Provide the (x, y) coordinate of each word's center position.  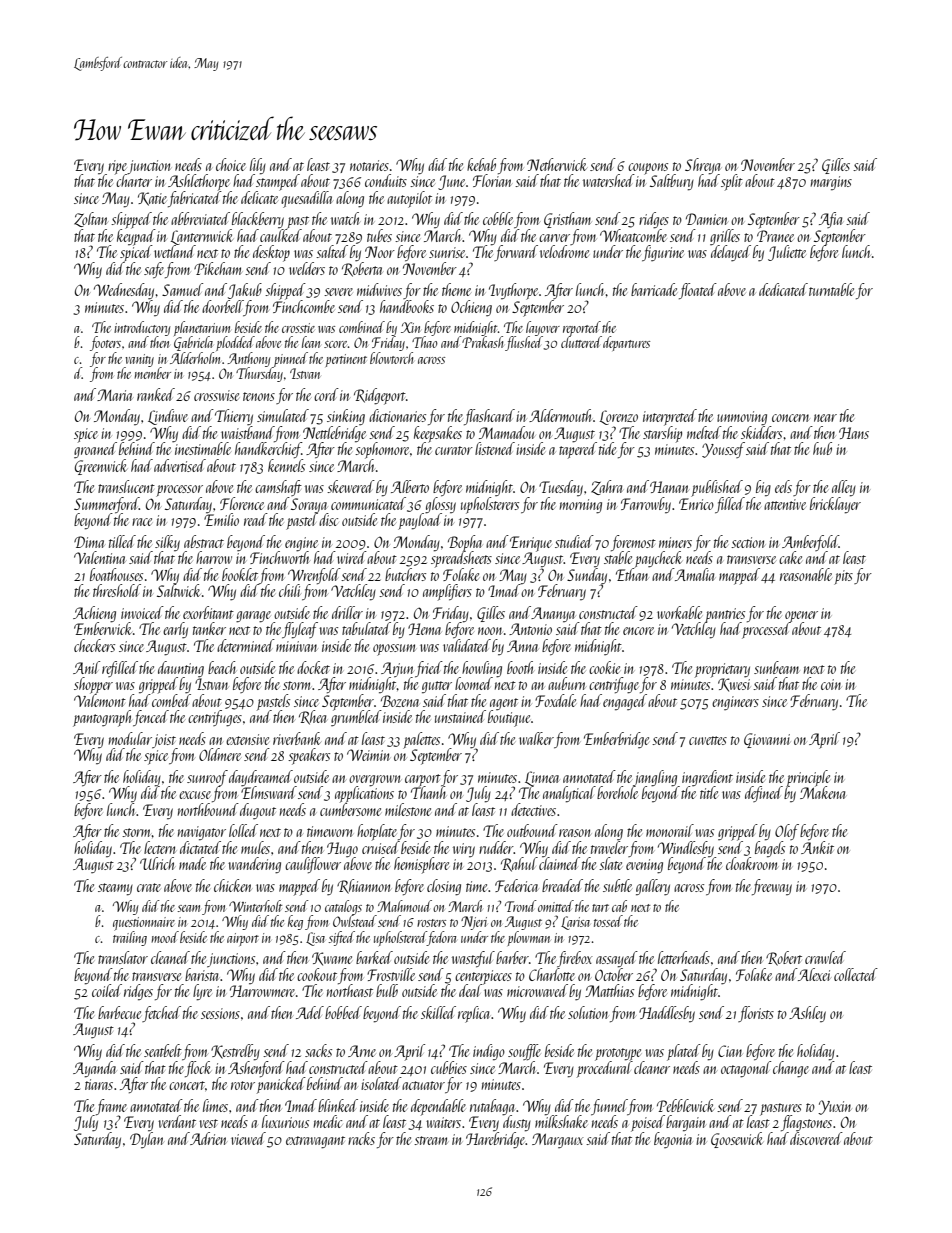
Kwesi (734, 685)
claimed (559, 863)
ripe (118, 167)
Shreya (702, 166)
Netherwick (557, 164)
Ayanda (94, 1069)
